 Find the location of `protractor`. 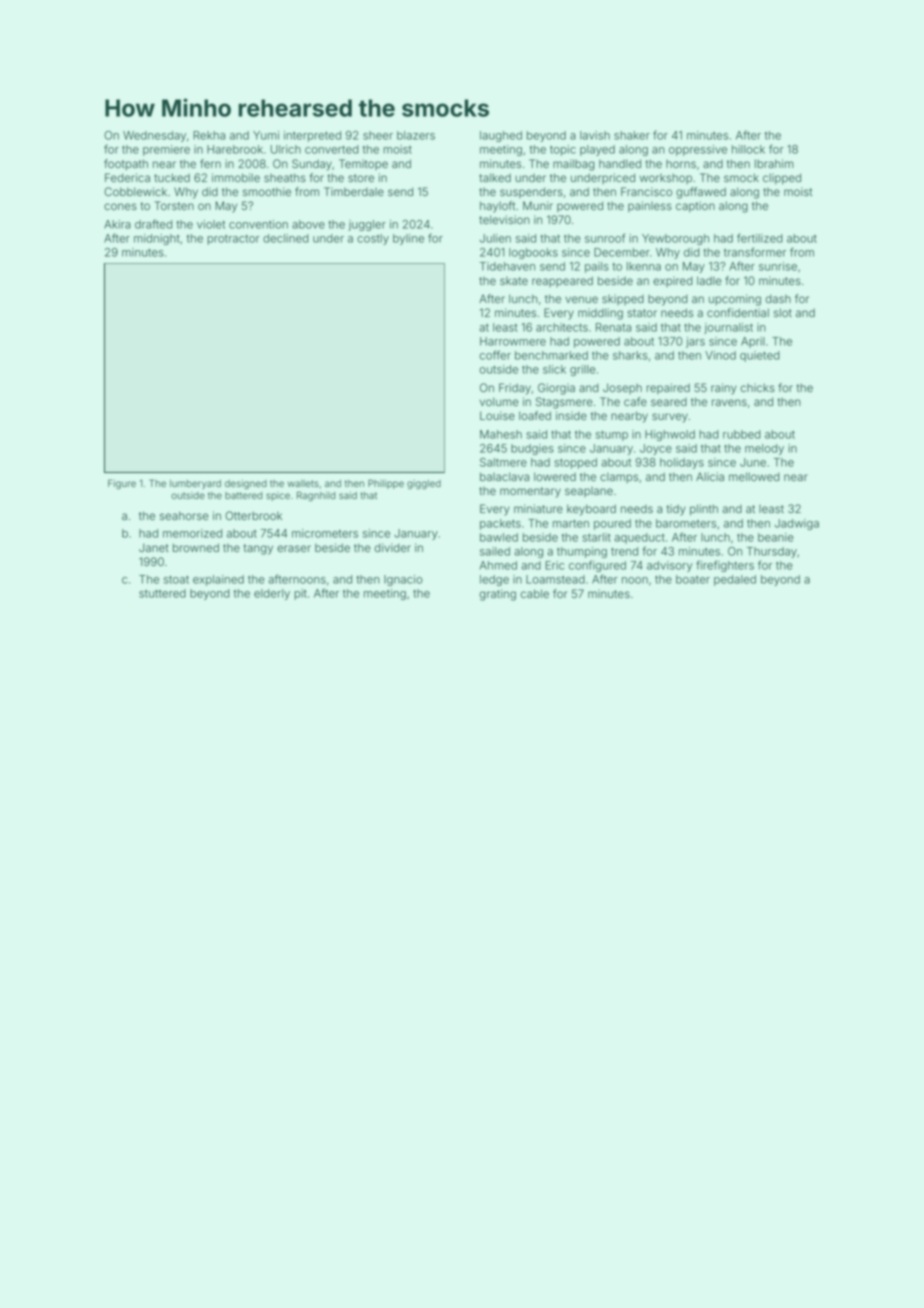

protractor is located at coordinates (233, 239).
